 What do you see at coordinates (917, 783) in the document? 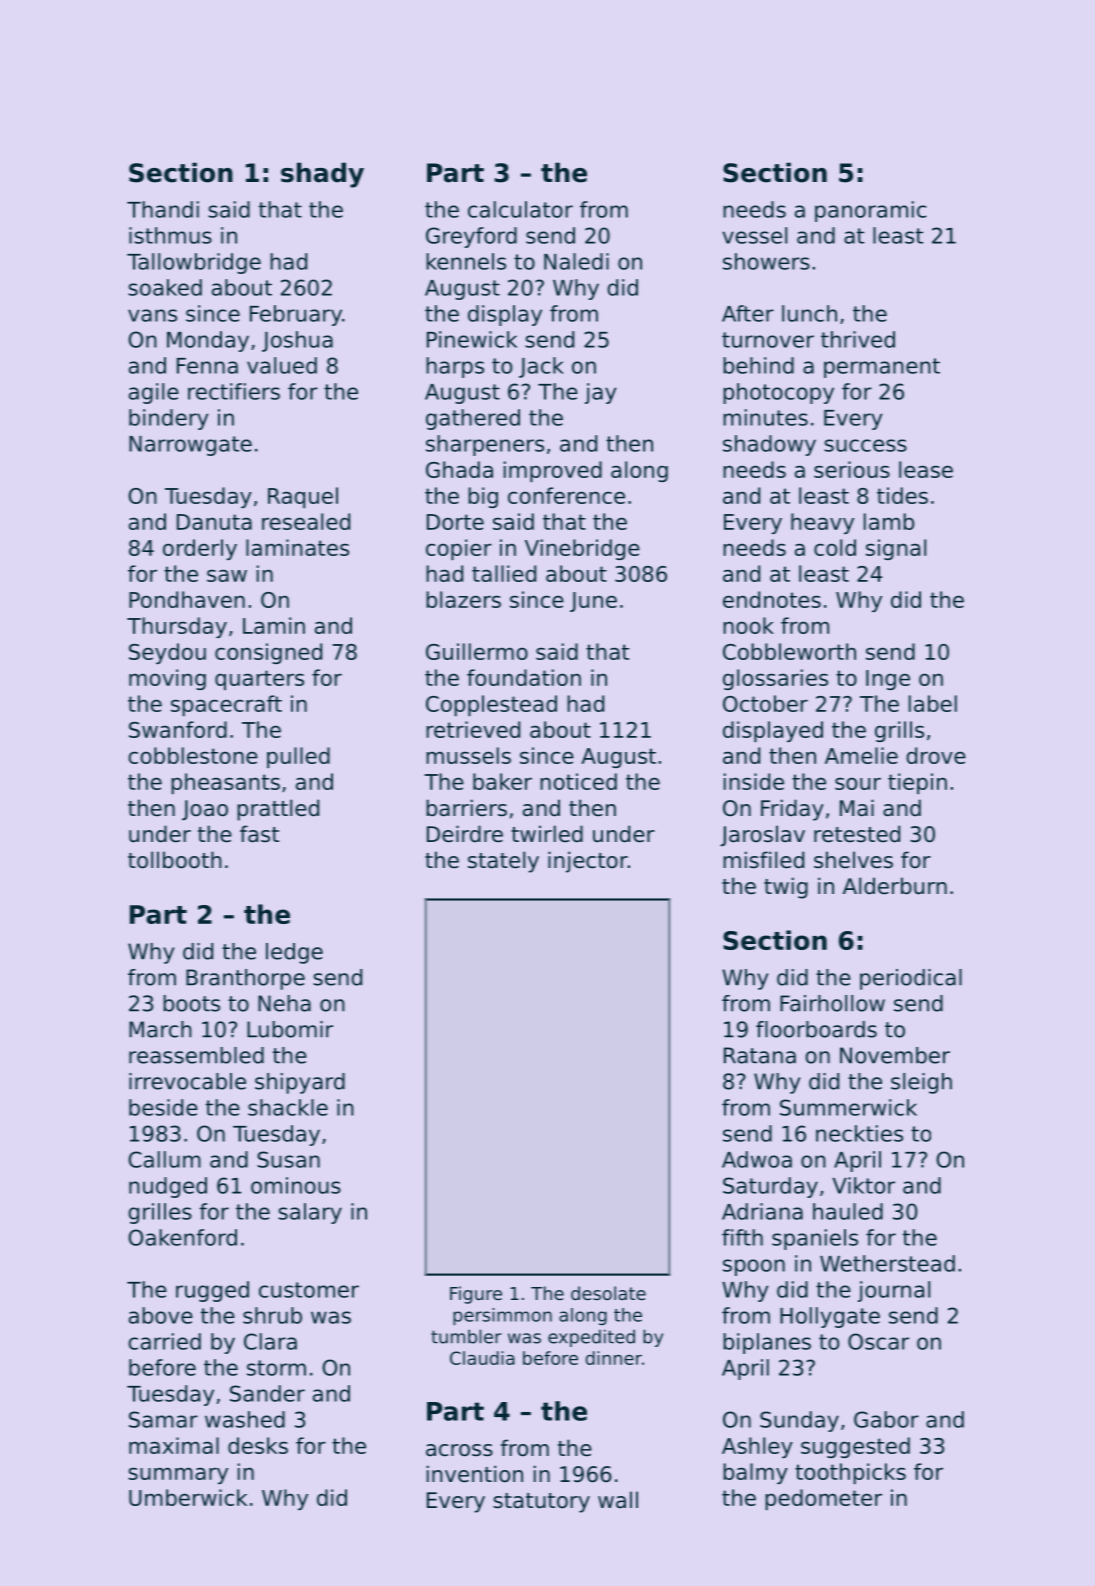
I see `tiepin` at bounding box center [917, 783].
